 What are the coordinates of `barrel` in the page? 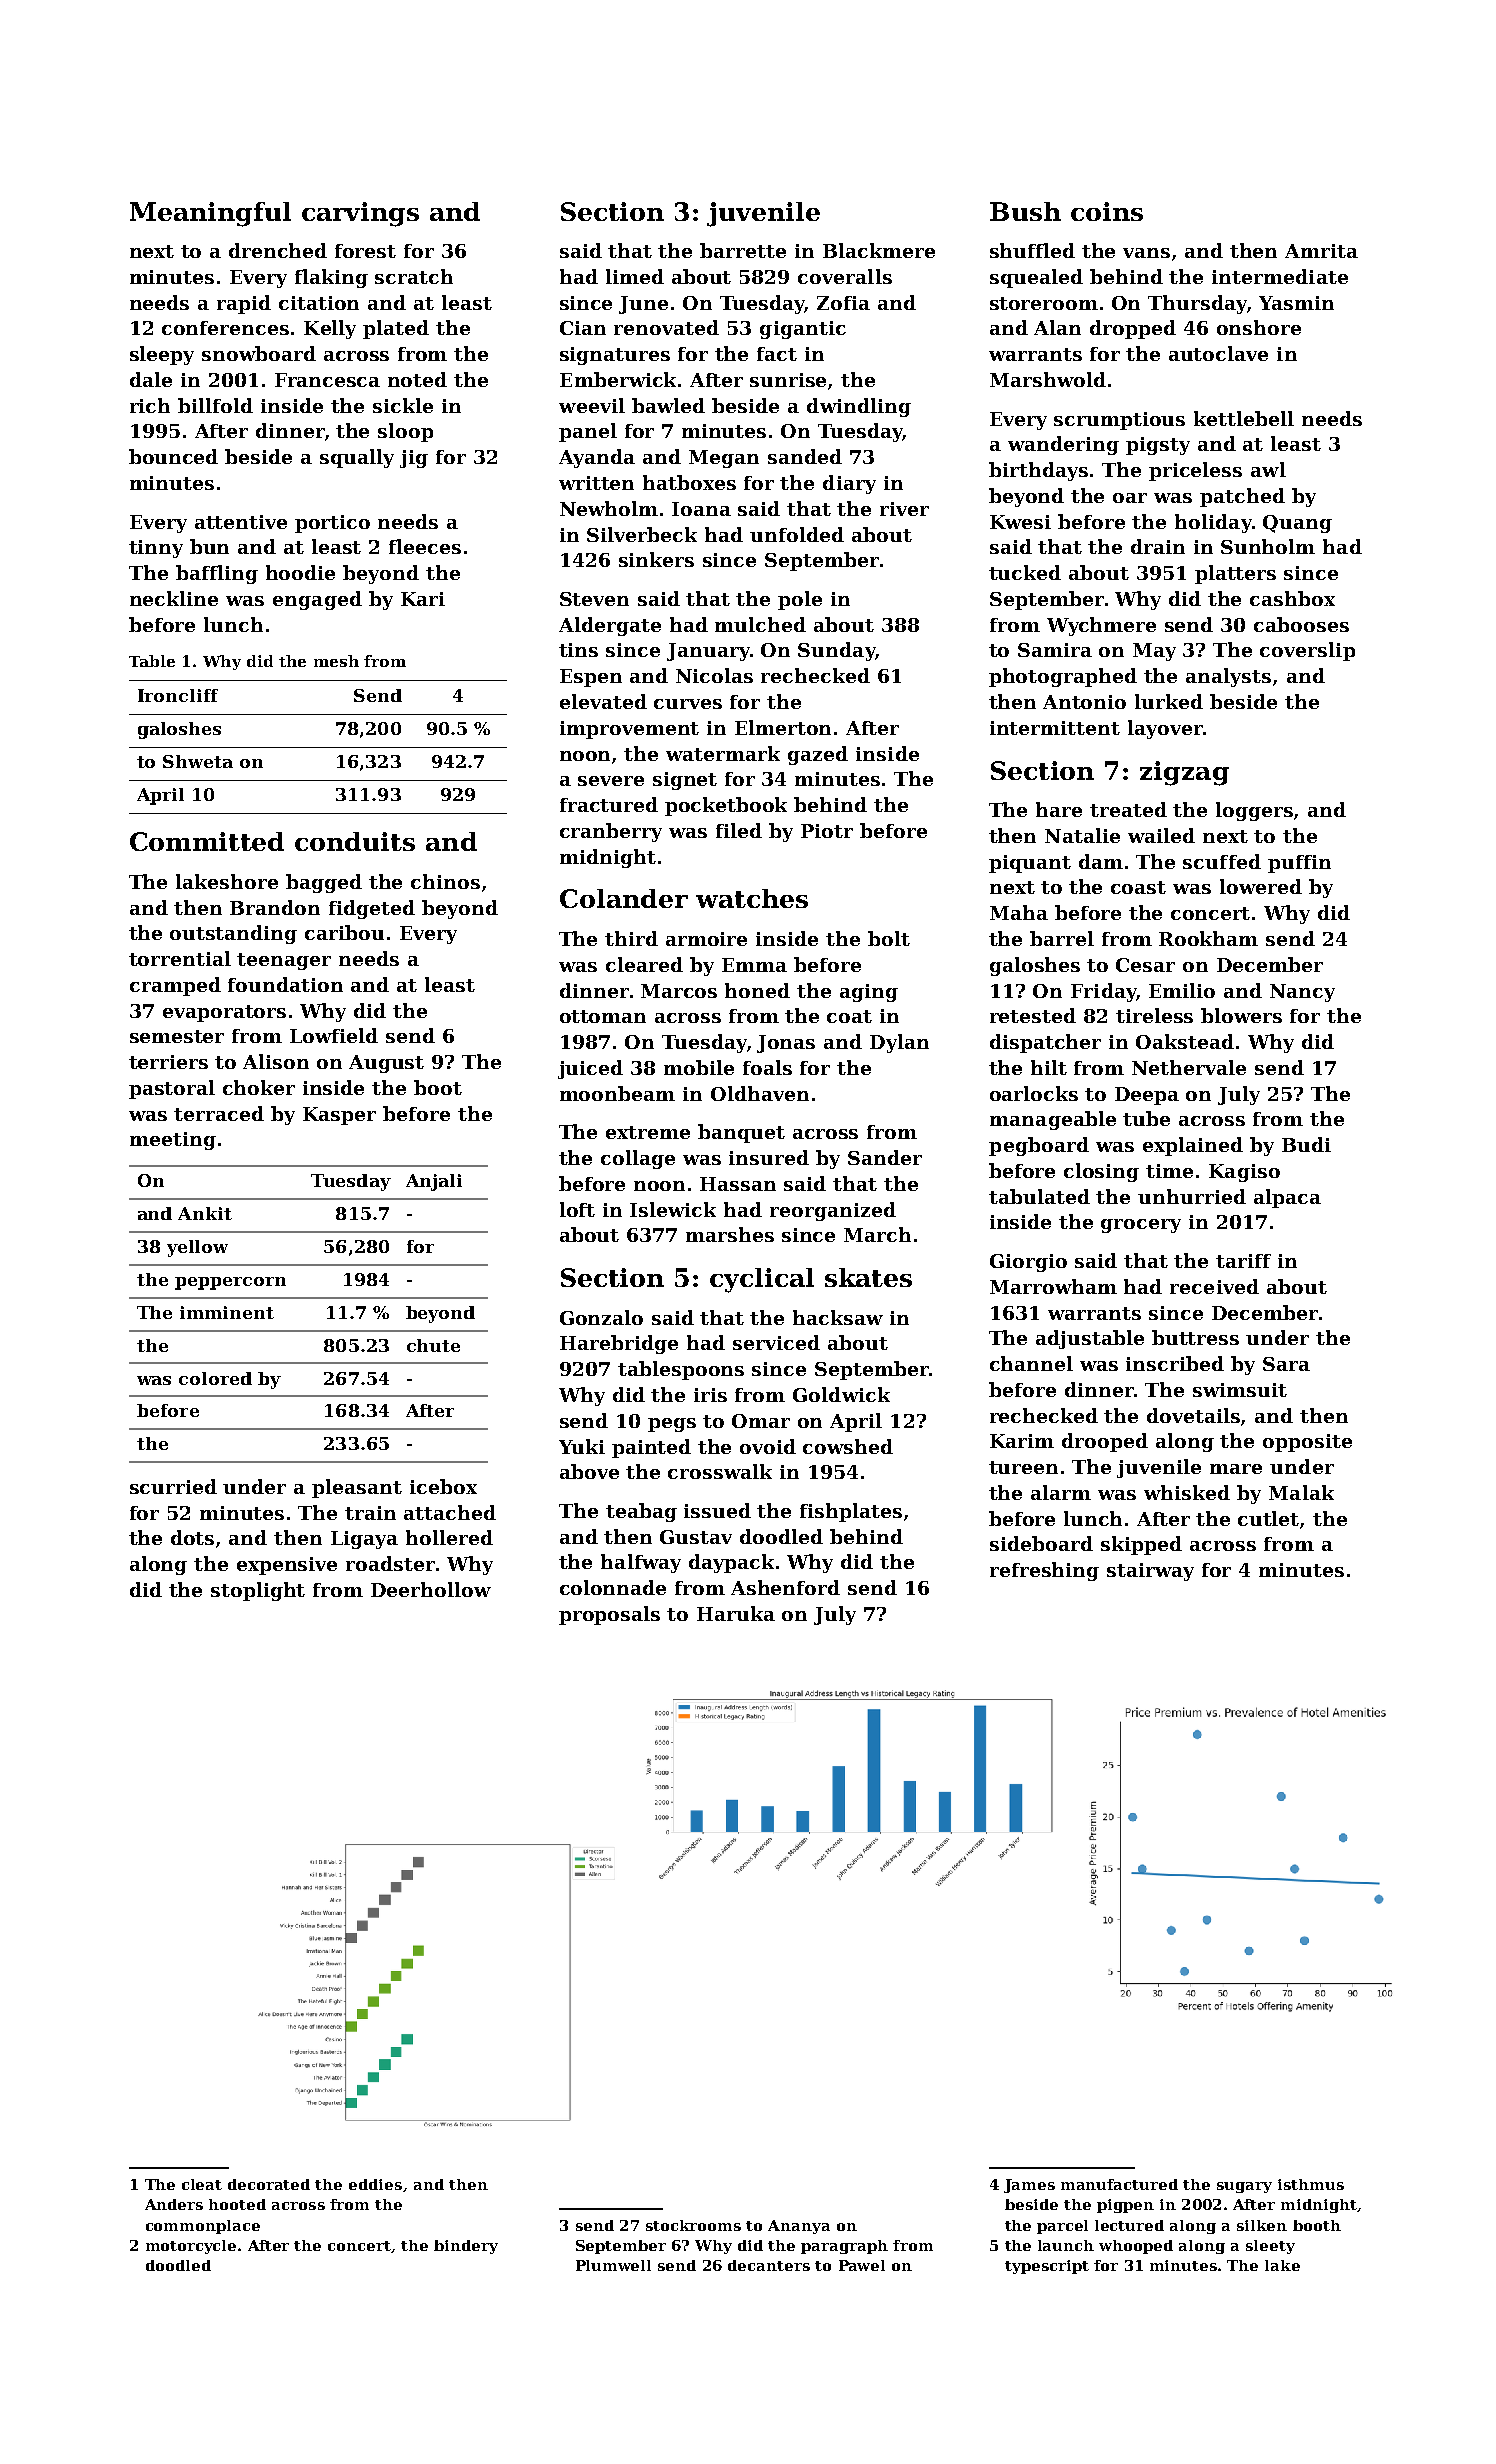 It's located at (1062, 938).
